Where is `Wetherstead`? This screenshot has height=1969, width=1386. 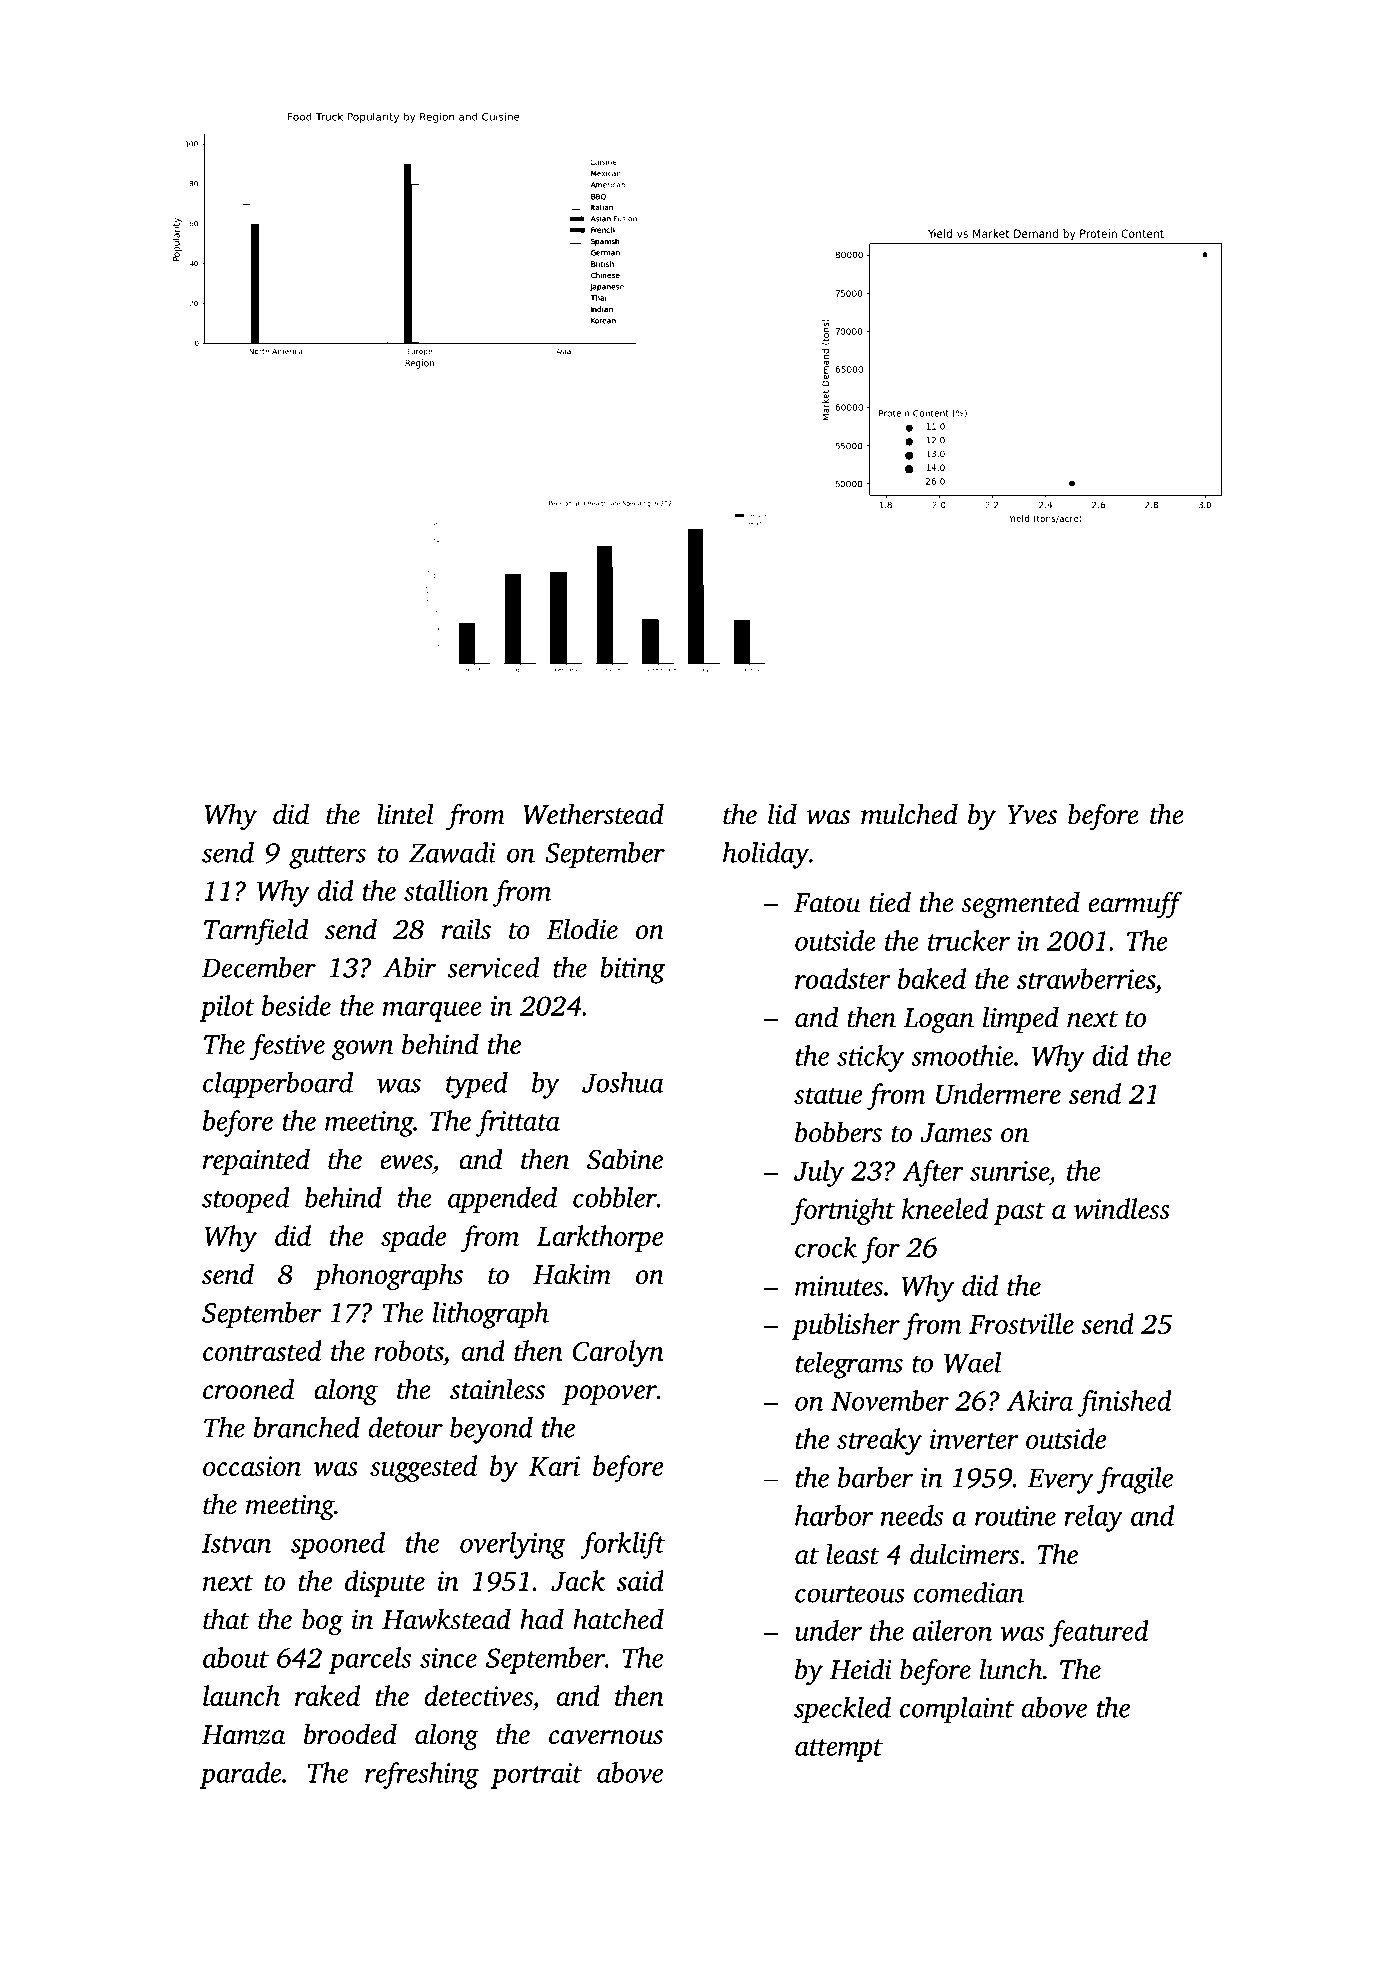 Wetherstead is located at coordinates (593, 814).
